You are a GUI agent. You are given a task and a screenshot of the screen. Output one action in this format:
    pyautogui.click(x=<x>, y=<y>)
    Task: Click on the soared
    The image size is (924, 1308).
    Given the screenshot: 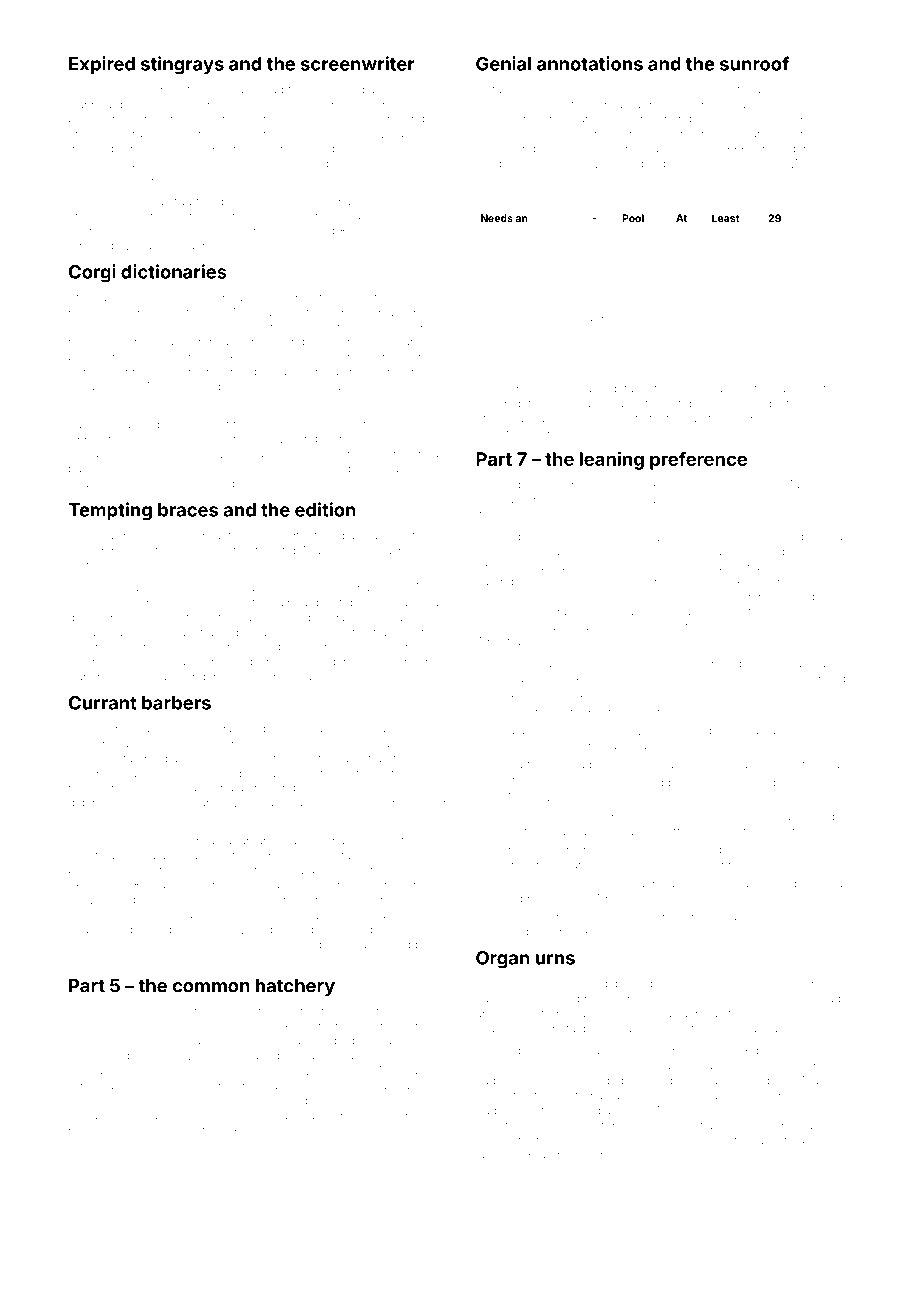 What is the action you would take?
    pyautogui.click(x=395, y=439)
